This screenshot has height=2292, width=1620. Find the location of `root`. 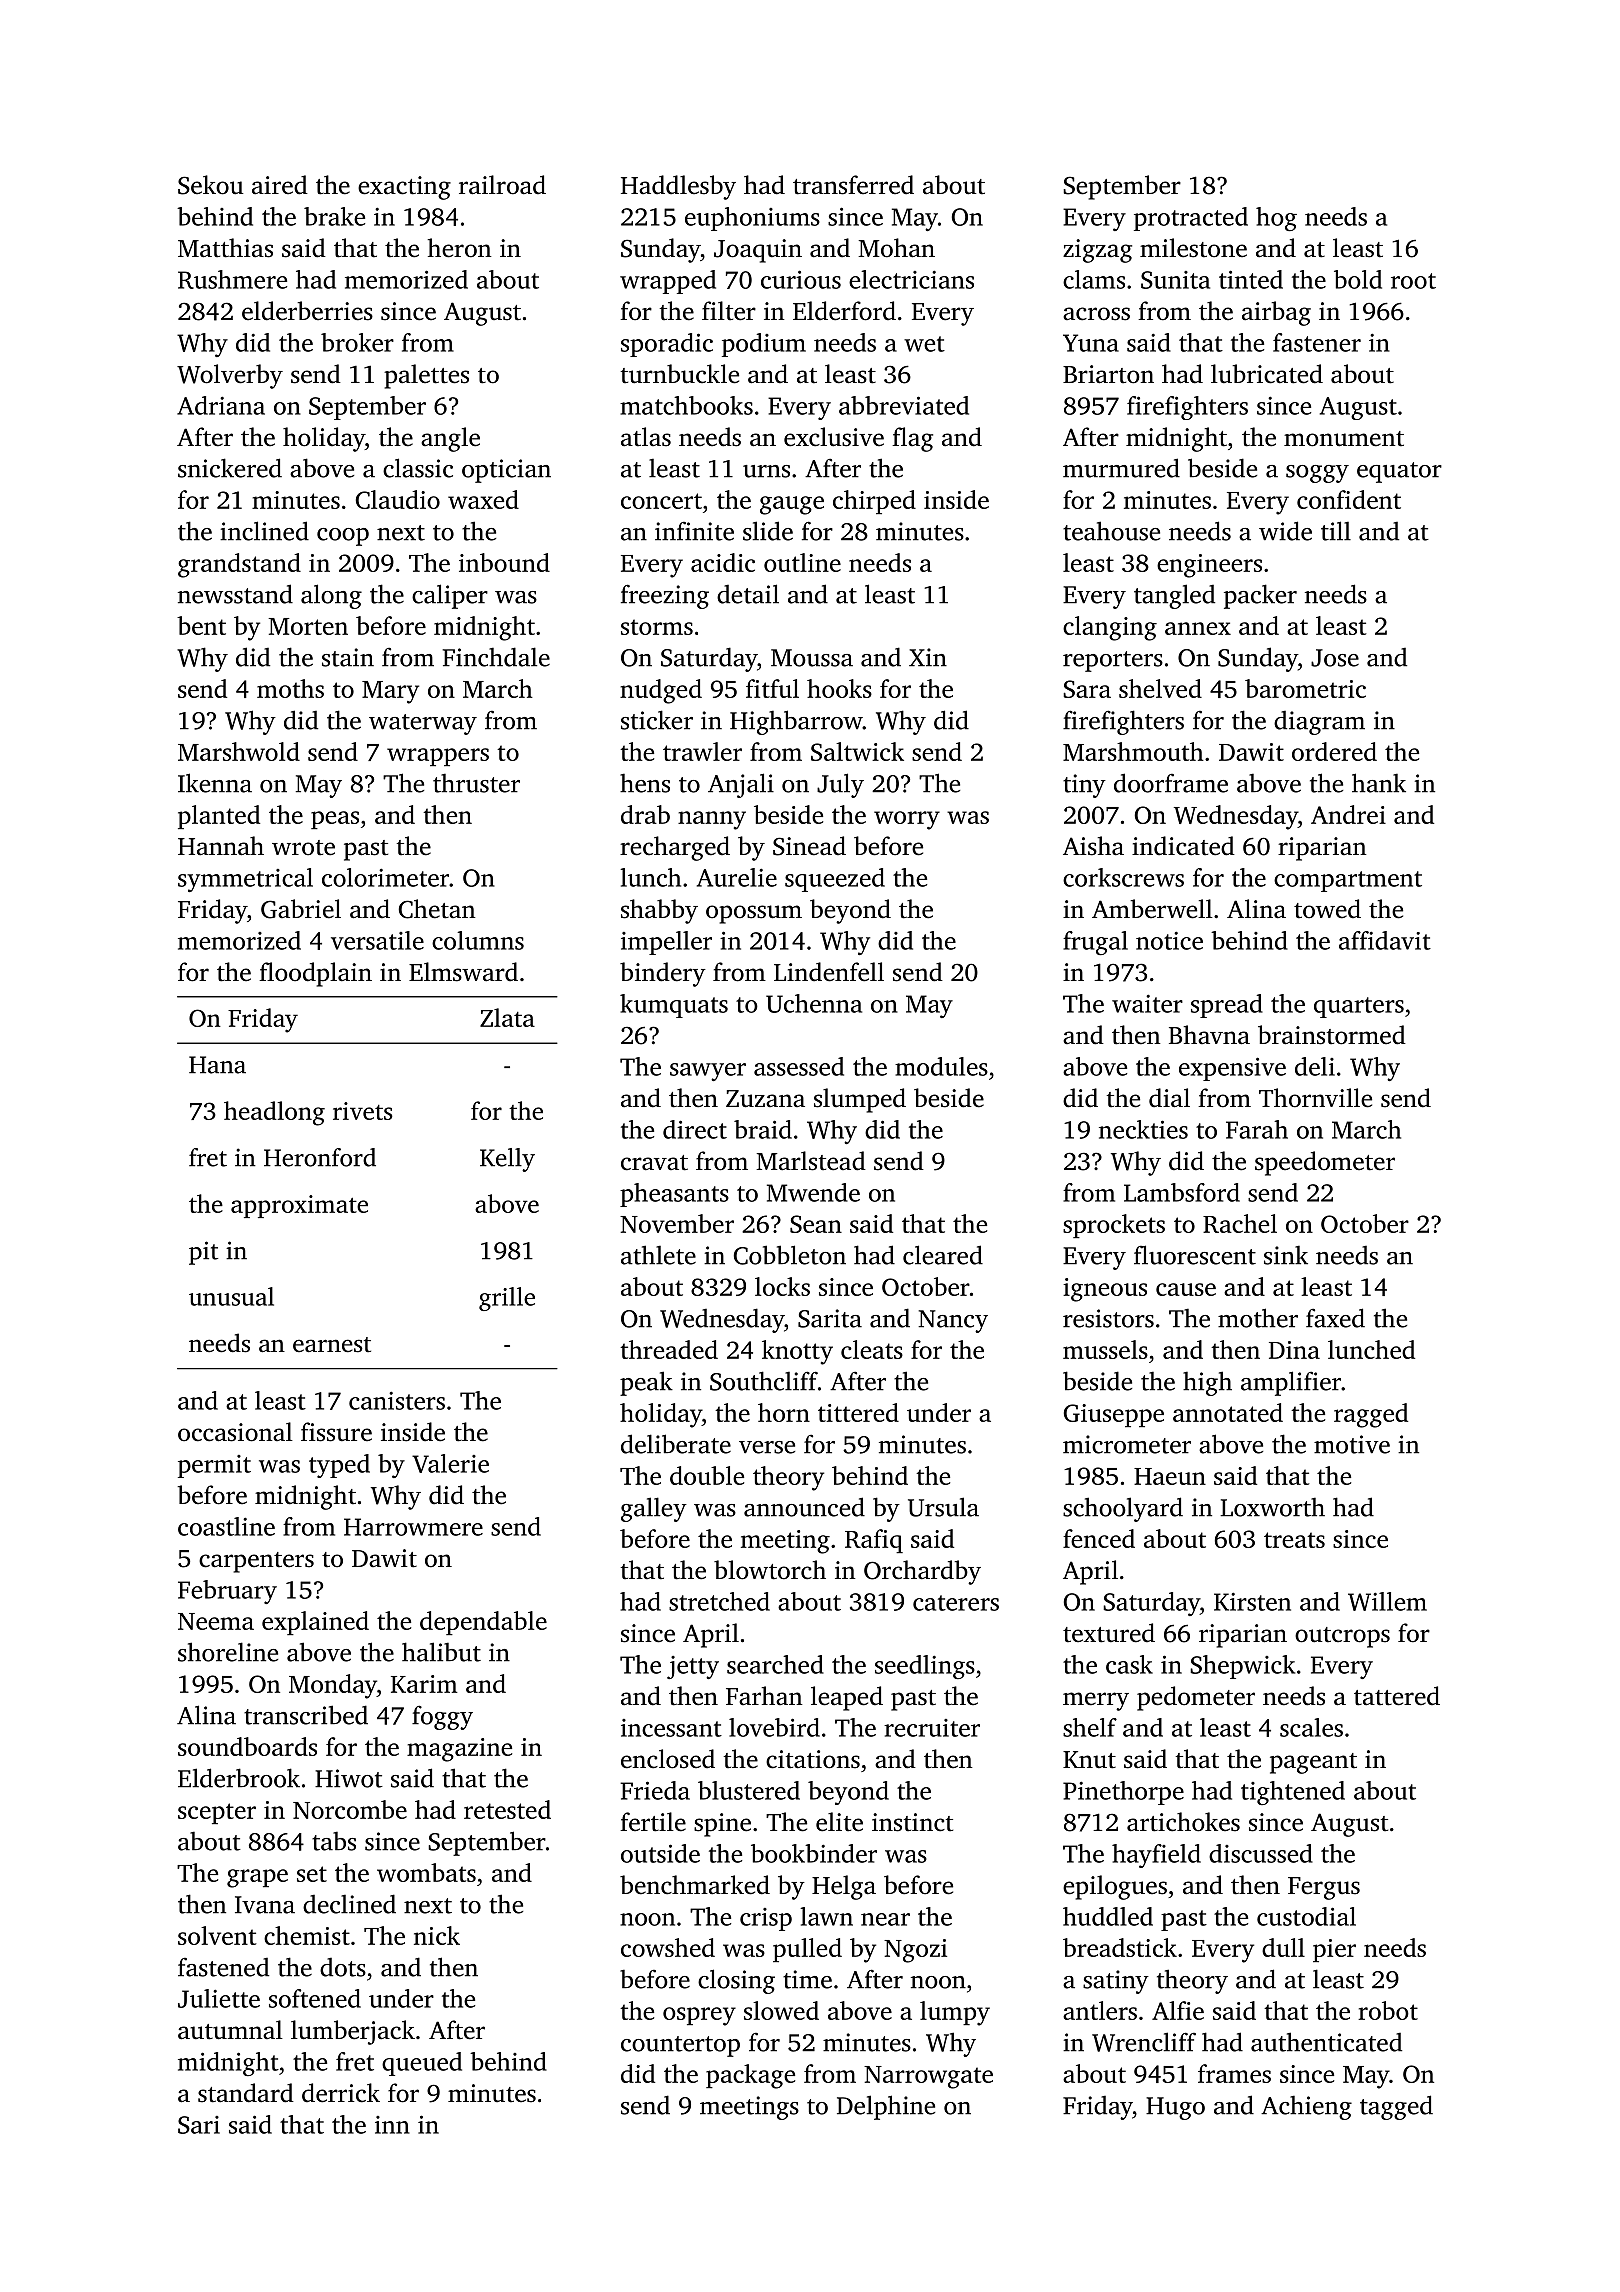

root is located at coordinates (1413, 281).
